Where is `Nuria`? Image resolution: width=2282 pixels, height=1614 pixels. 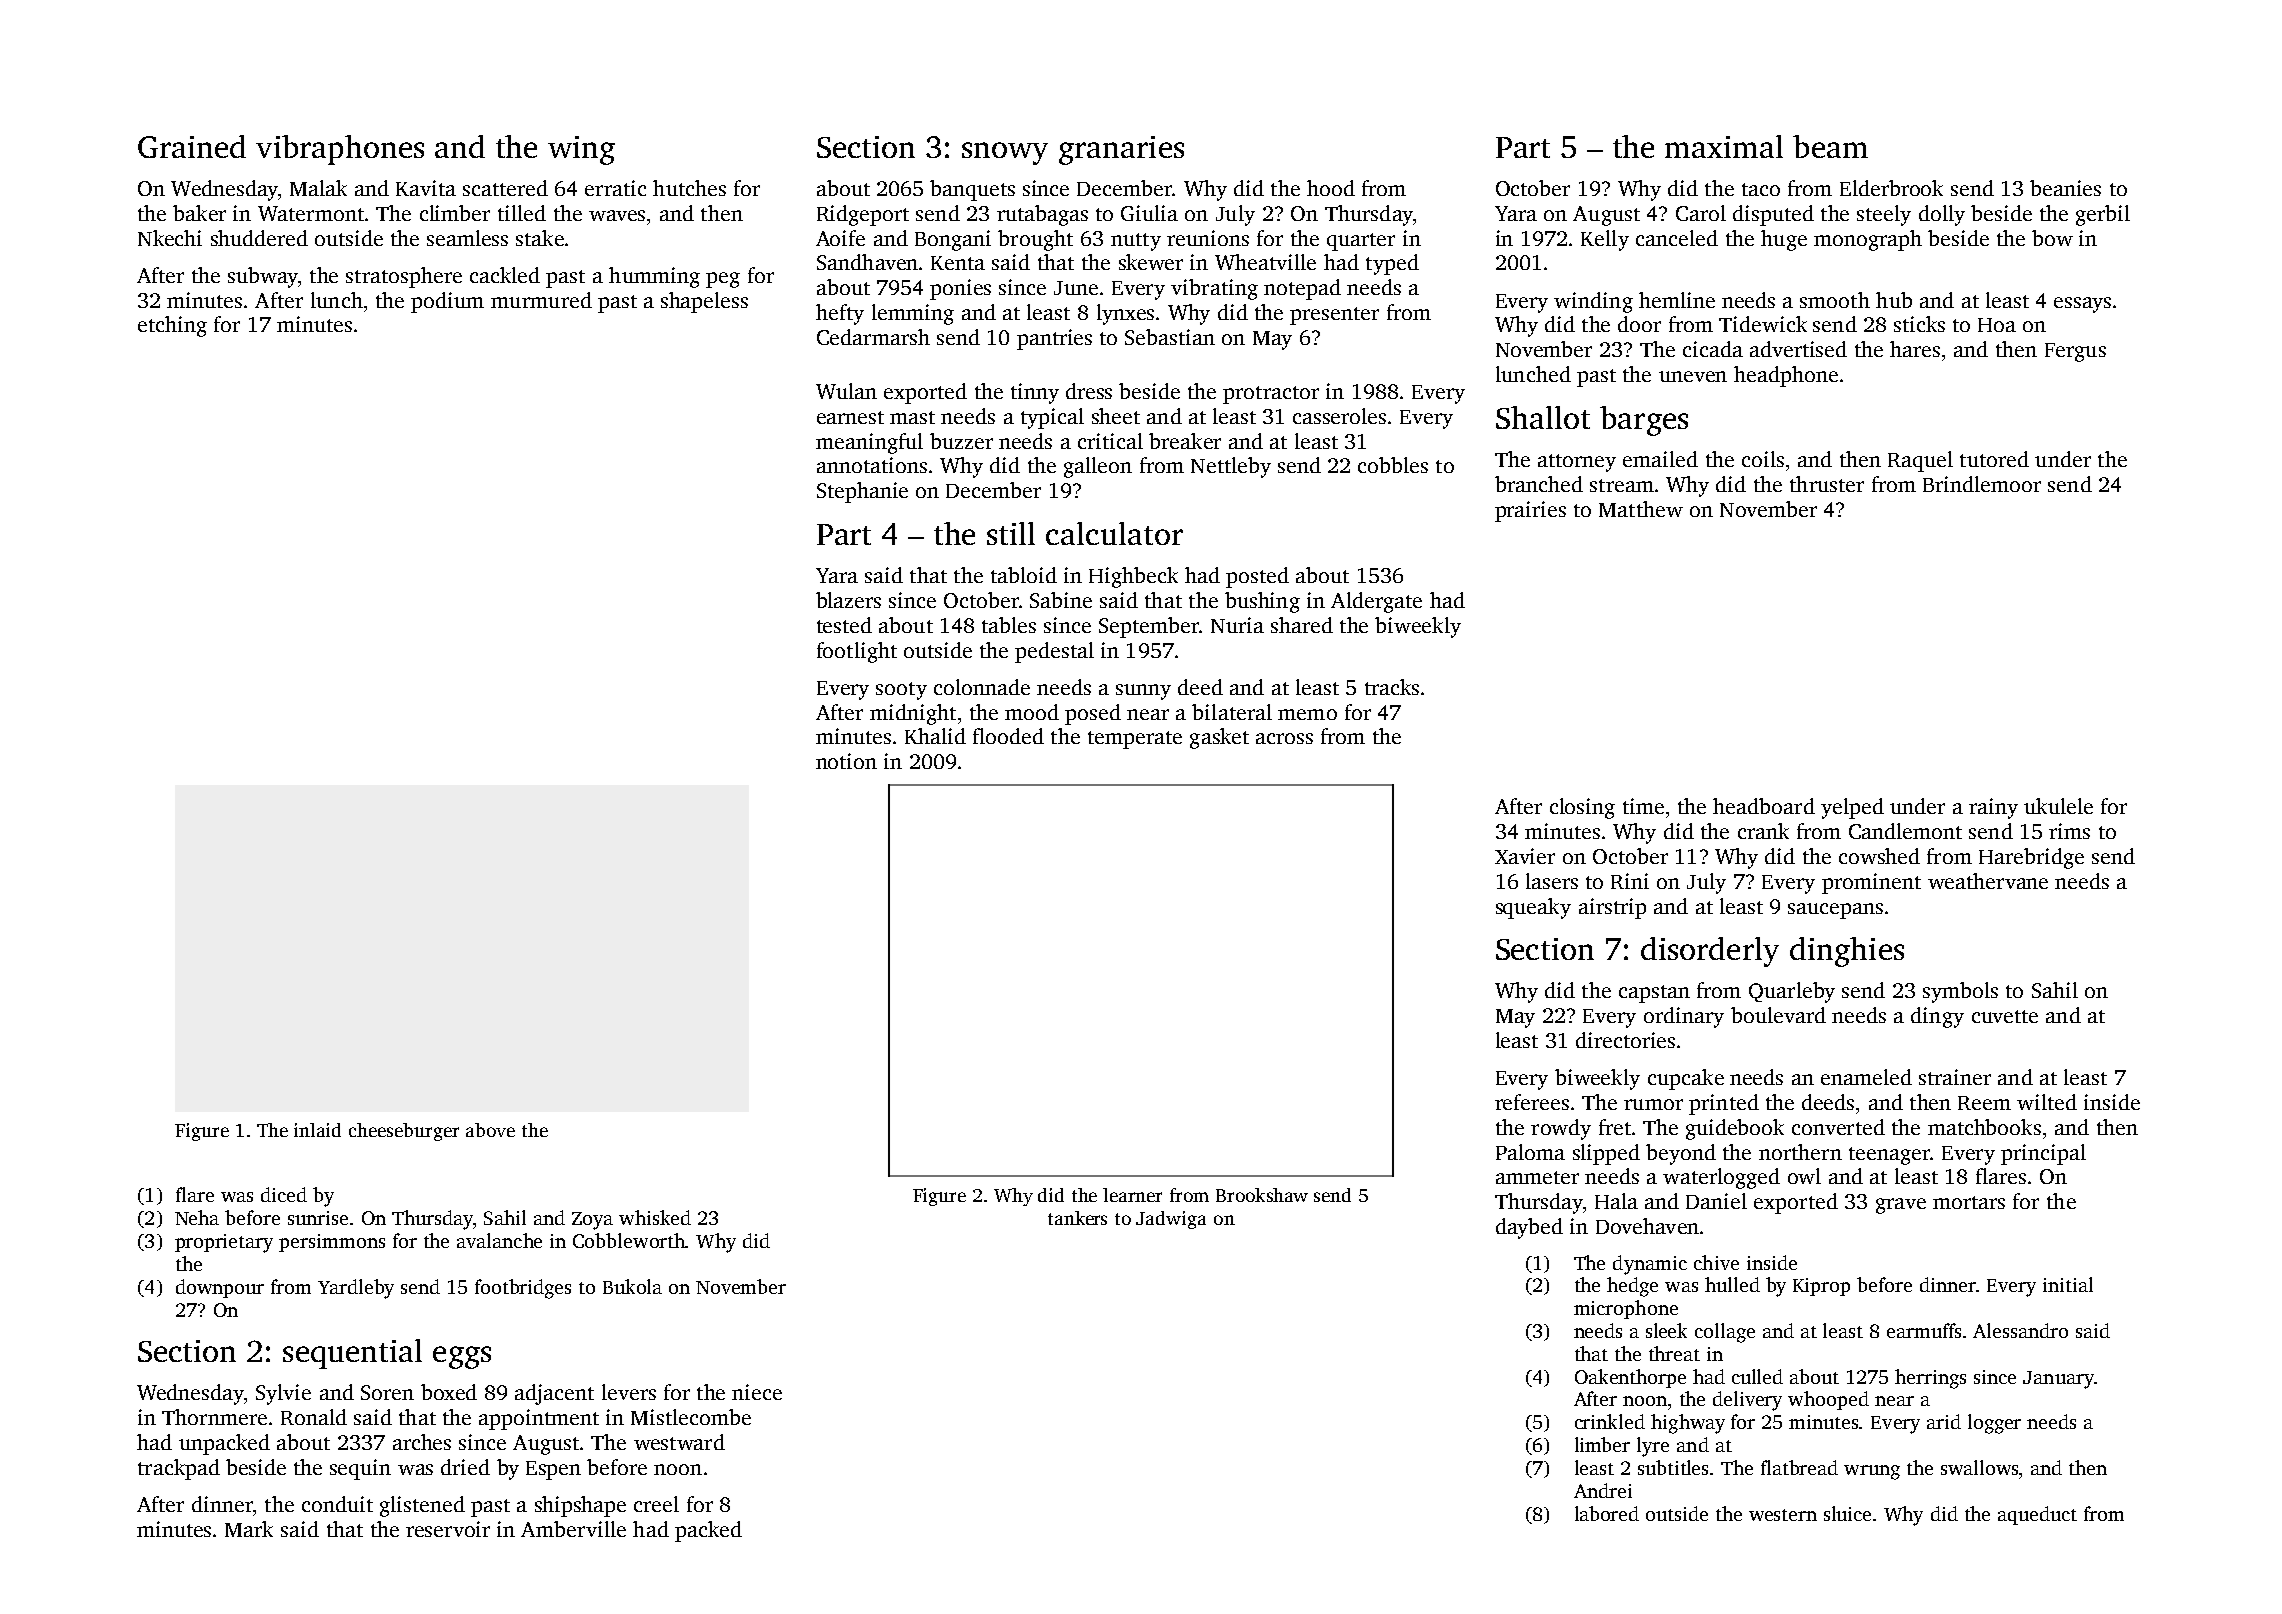 Nuria is located at coordinates (1237, 625).
